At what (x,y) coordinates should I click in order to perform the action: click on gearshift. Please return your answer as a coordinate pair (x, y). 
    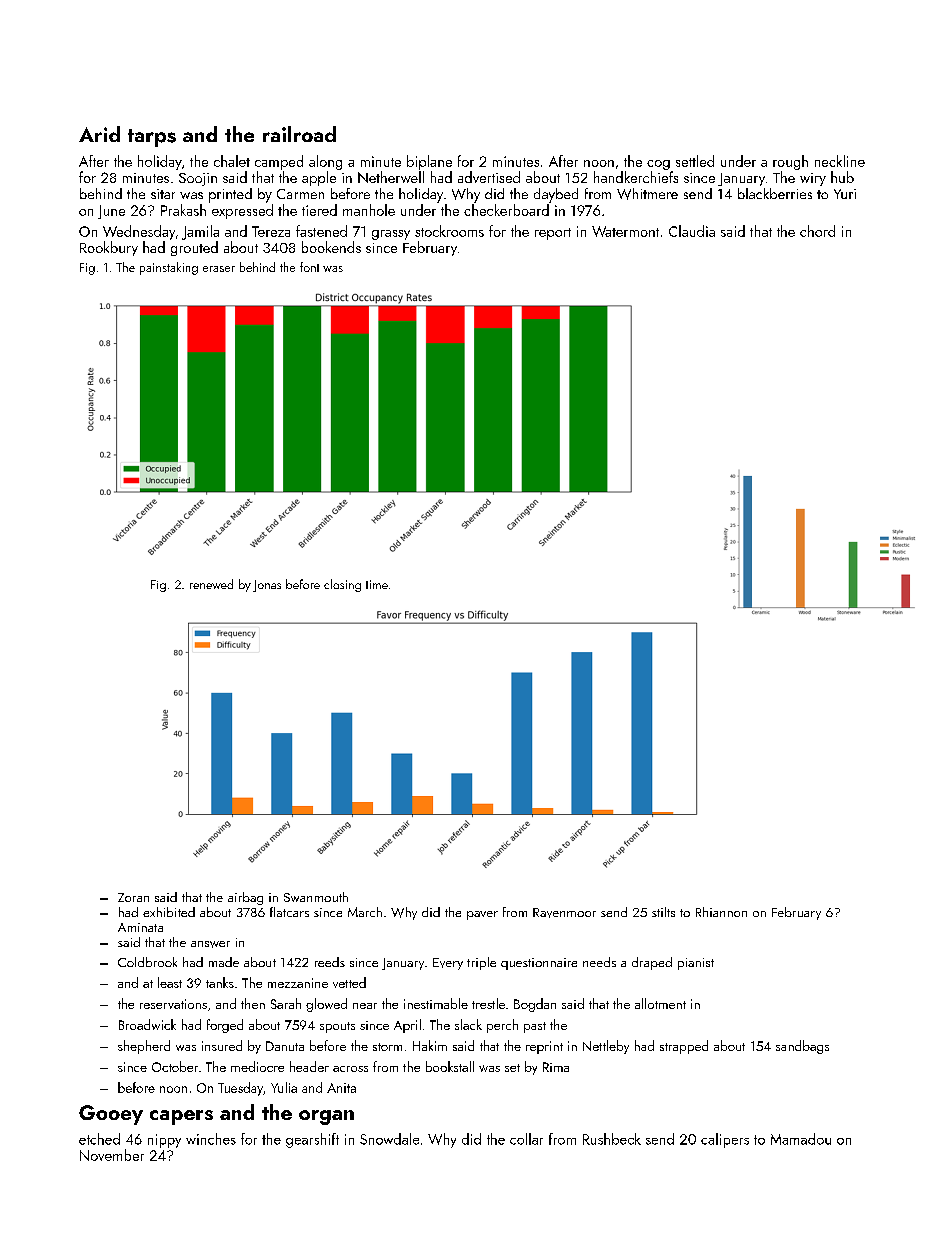
    Looking at the image, I should click on (312, 1140).
